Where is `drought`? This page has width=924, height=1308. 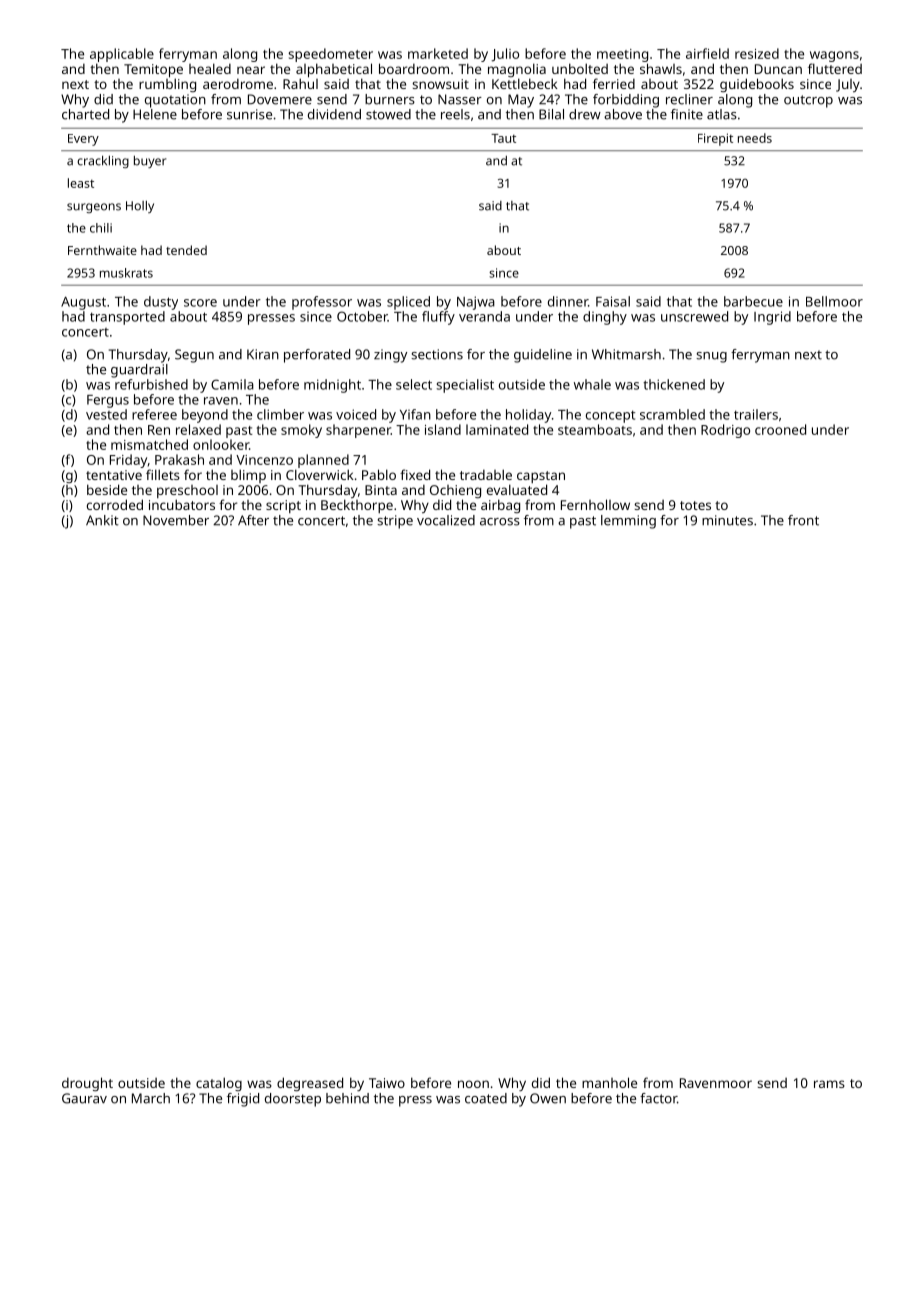
drought is located at coordinates (87, 1084).
